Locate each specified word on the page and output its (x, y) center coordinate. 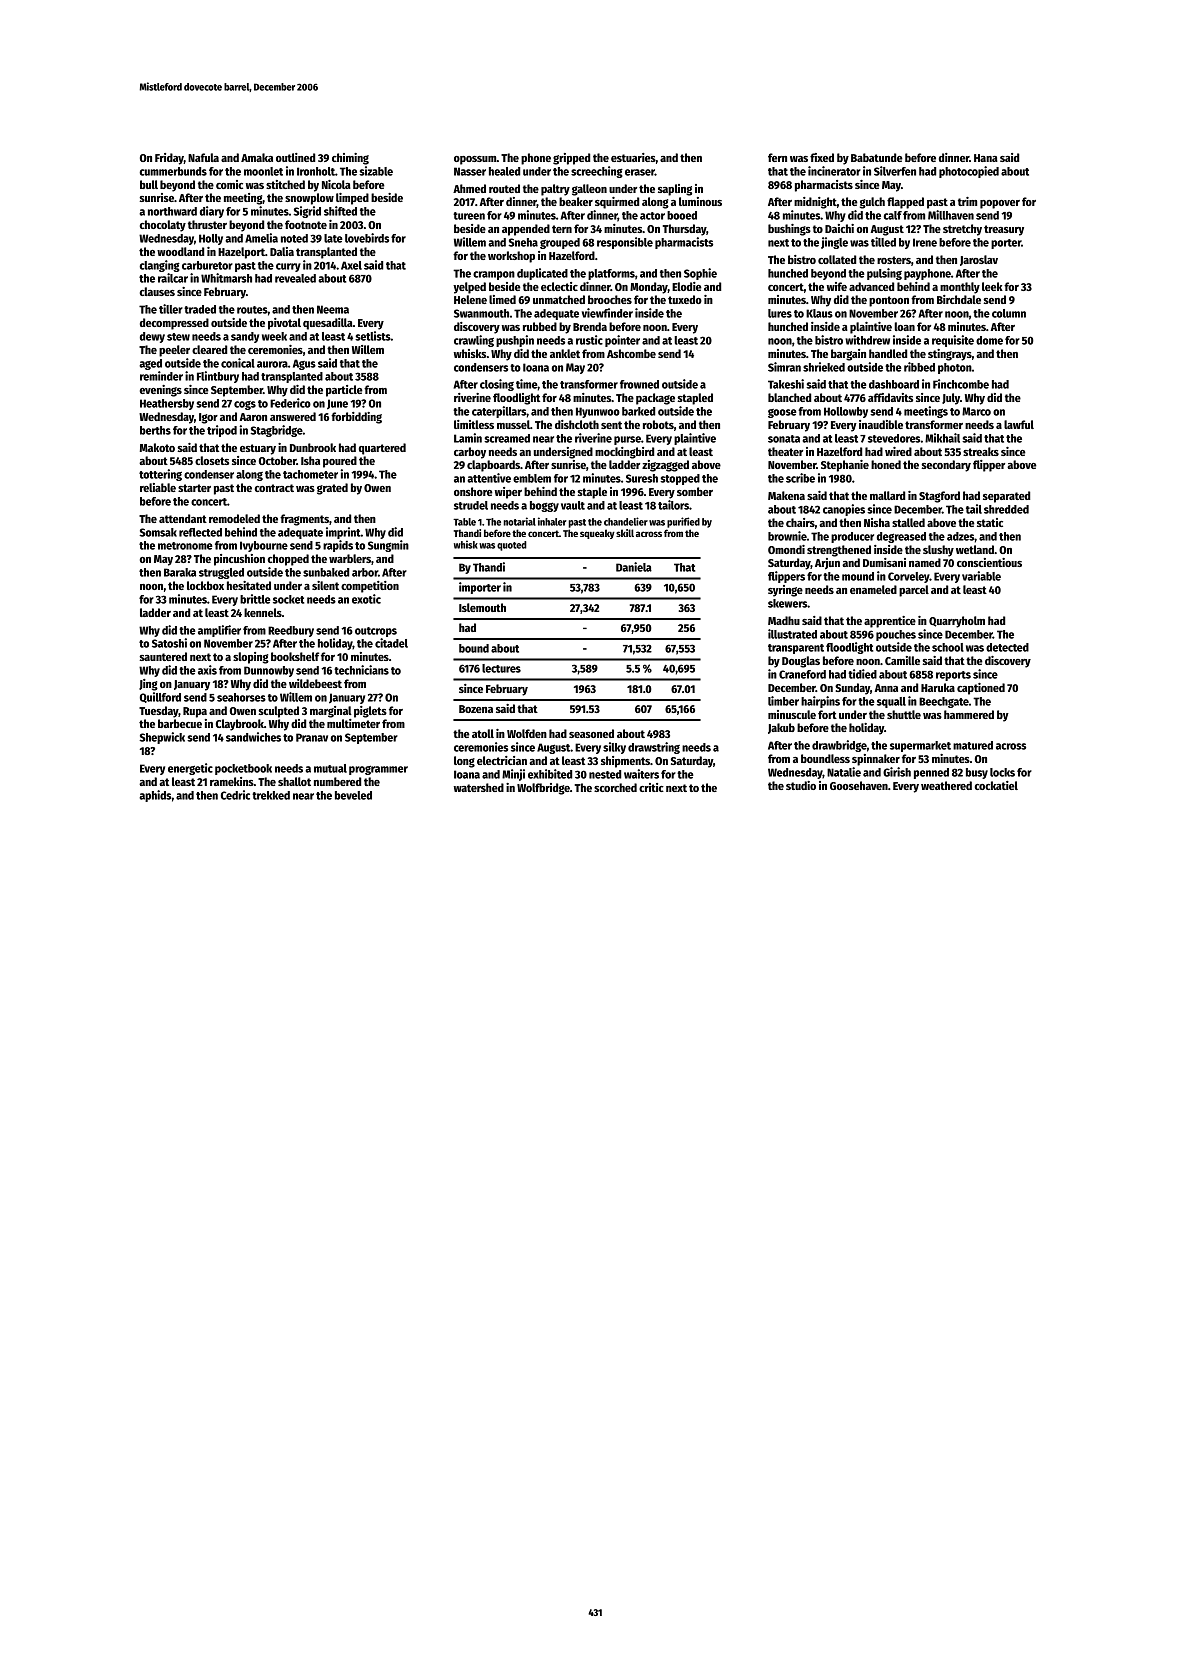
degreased (901, 537)
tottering (160, 475)
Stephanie (845, 466)
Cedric (235, 795)
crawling (474, 341)
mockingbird (624, 453)
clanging (159, 266)
